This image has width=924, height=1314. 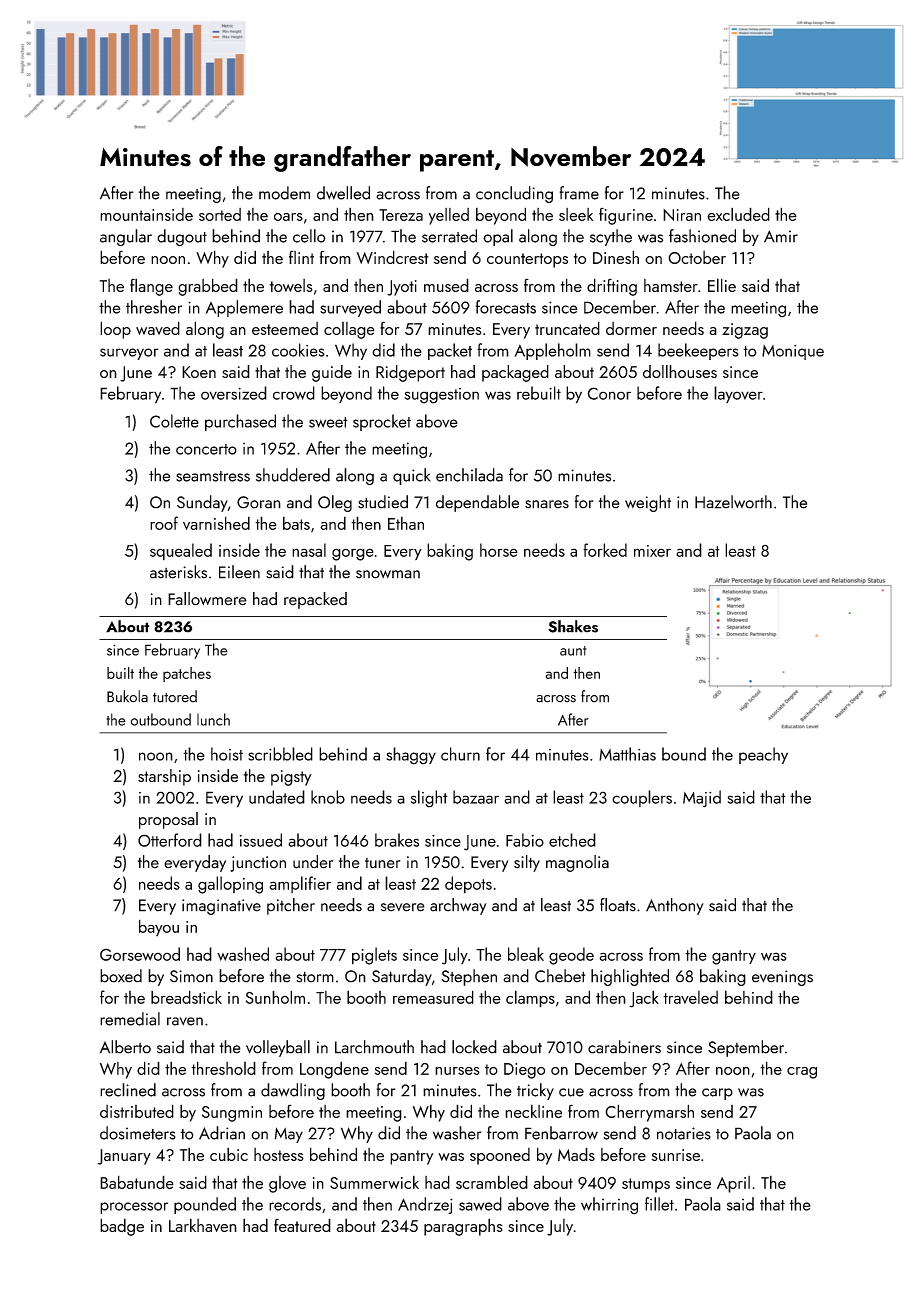 What do you see at coordinates (137, 1182) in the image?
I see `Babatunde` at bounding box center [137, 1182].
